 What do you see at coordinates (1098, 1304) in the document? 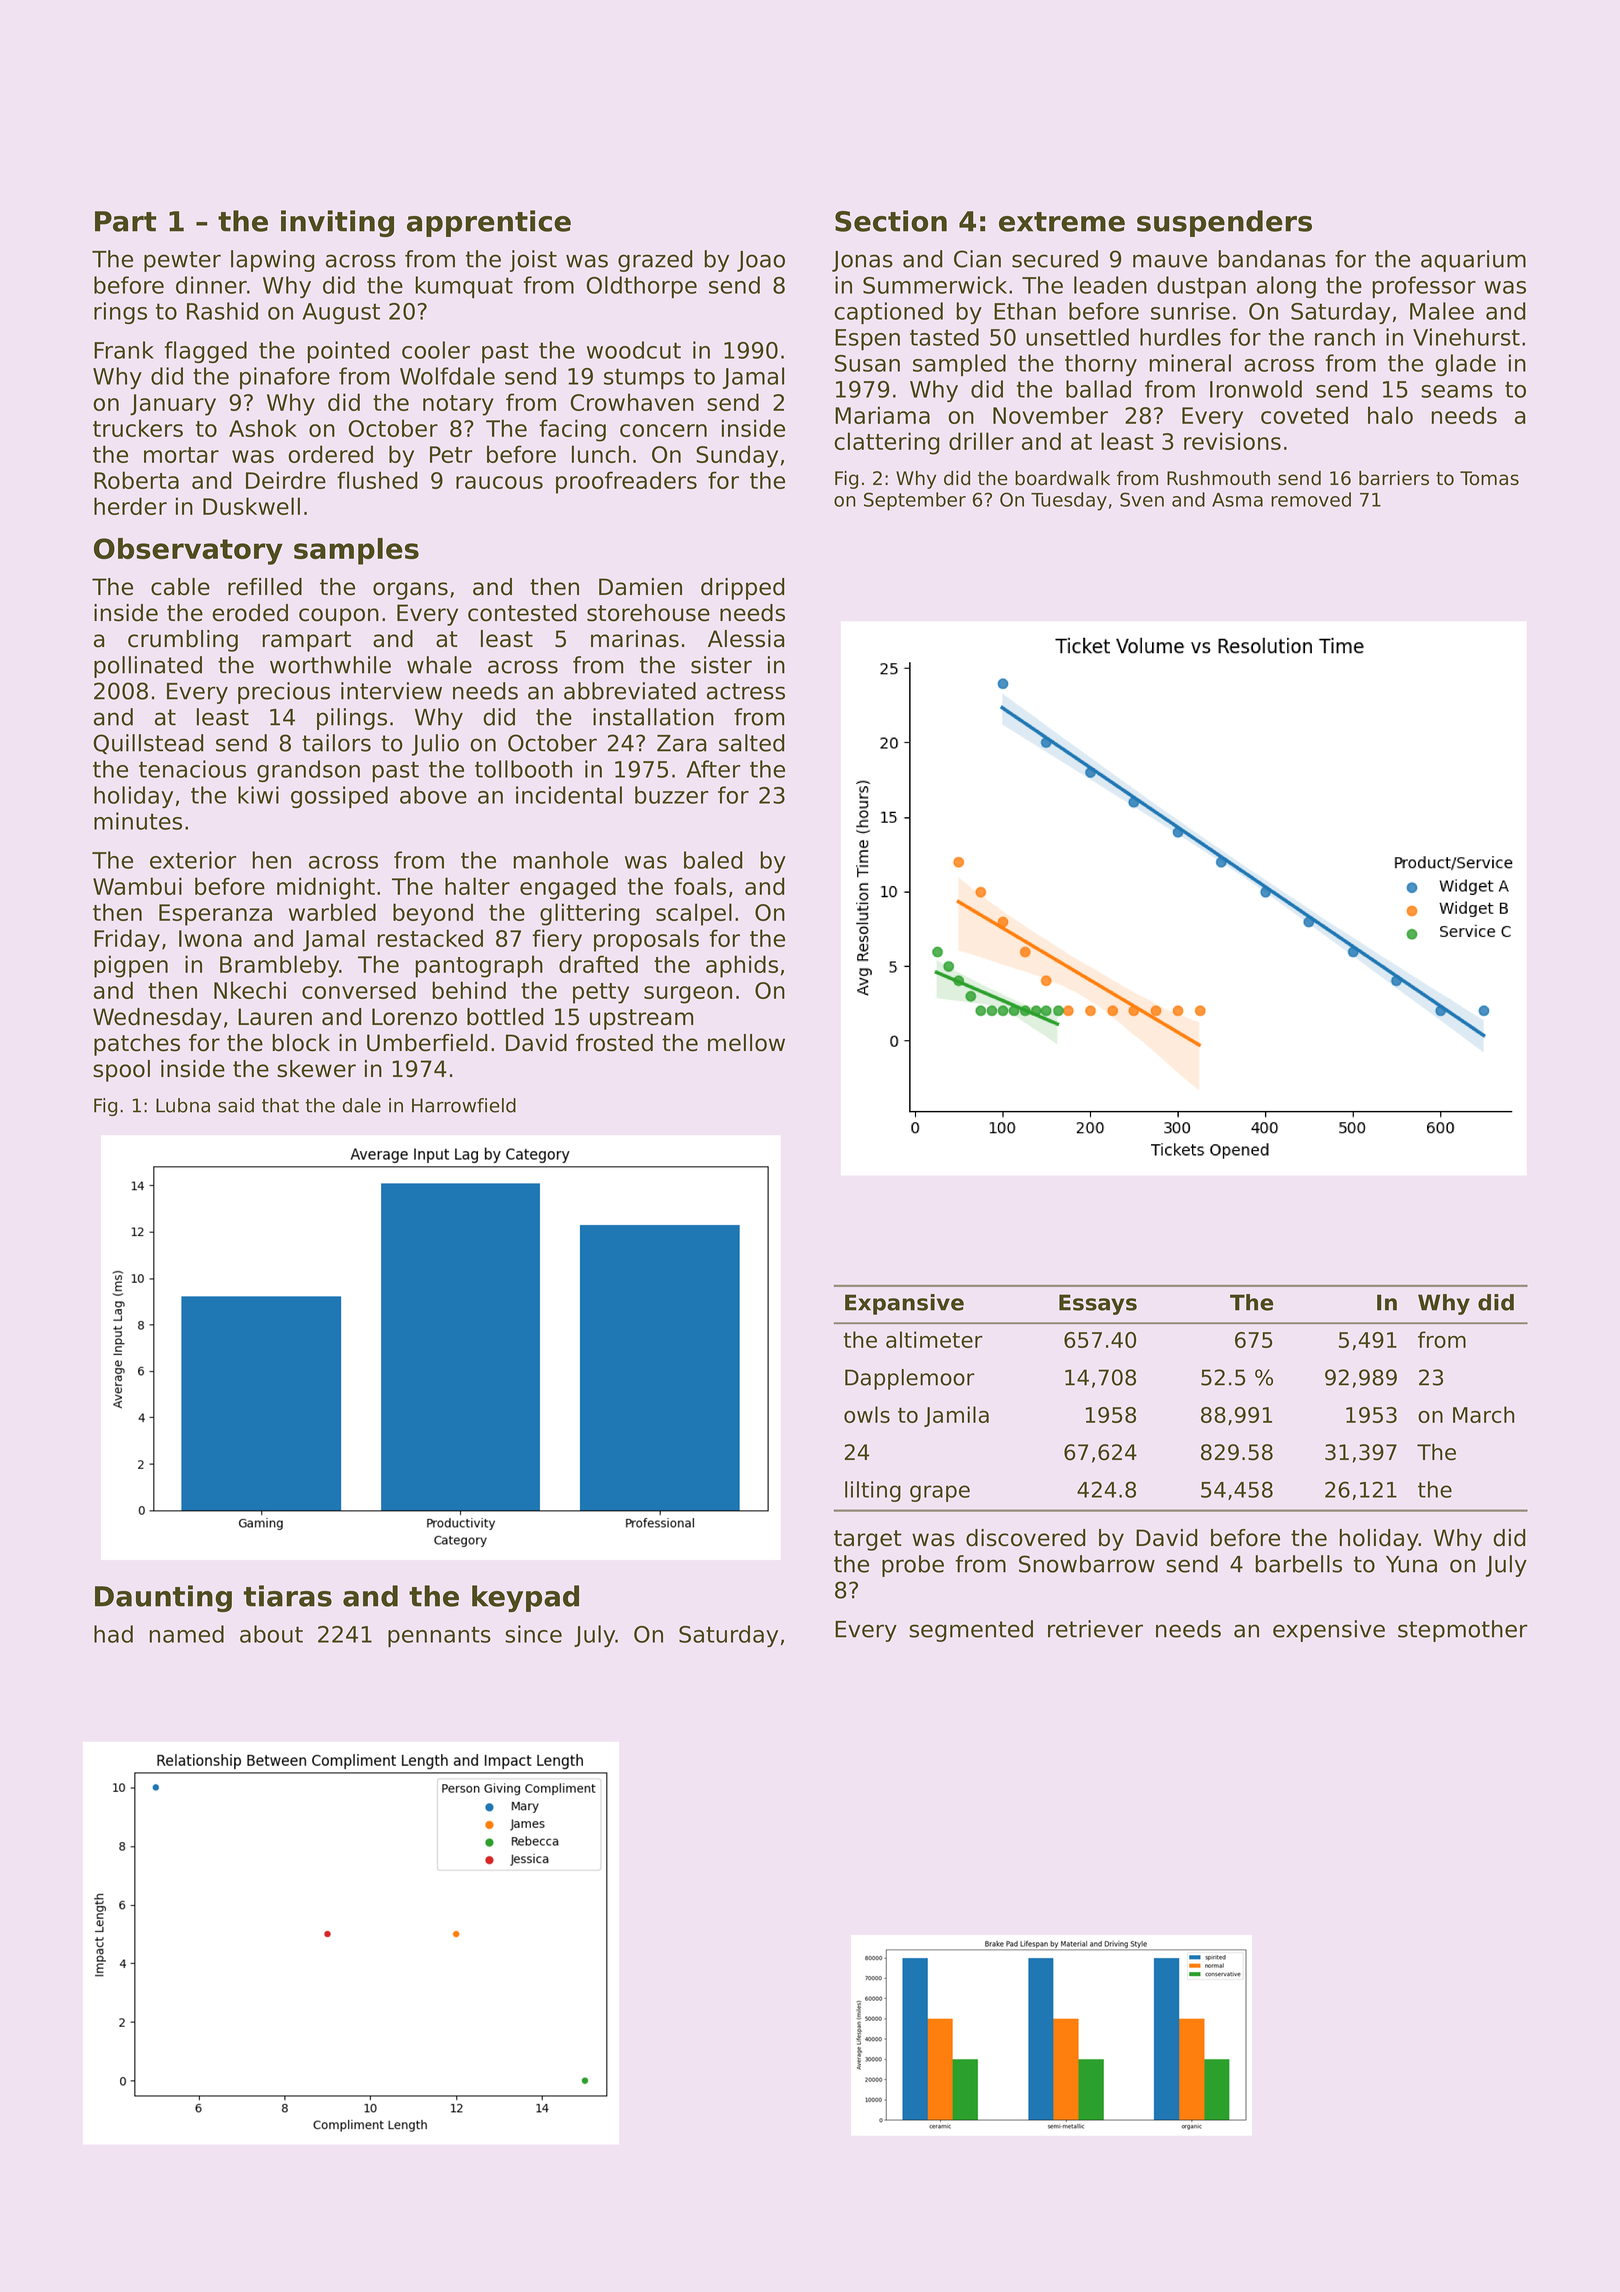
I see `Essays` at bounding box center [1098, 1304].
